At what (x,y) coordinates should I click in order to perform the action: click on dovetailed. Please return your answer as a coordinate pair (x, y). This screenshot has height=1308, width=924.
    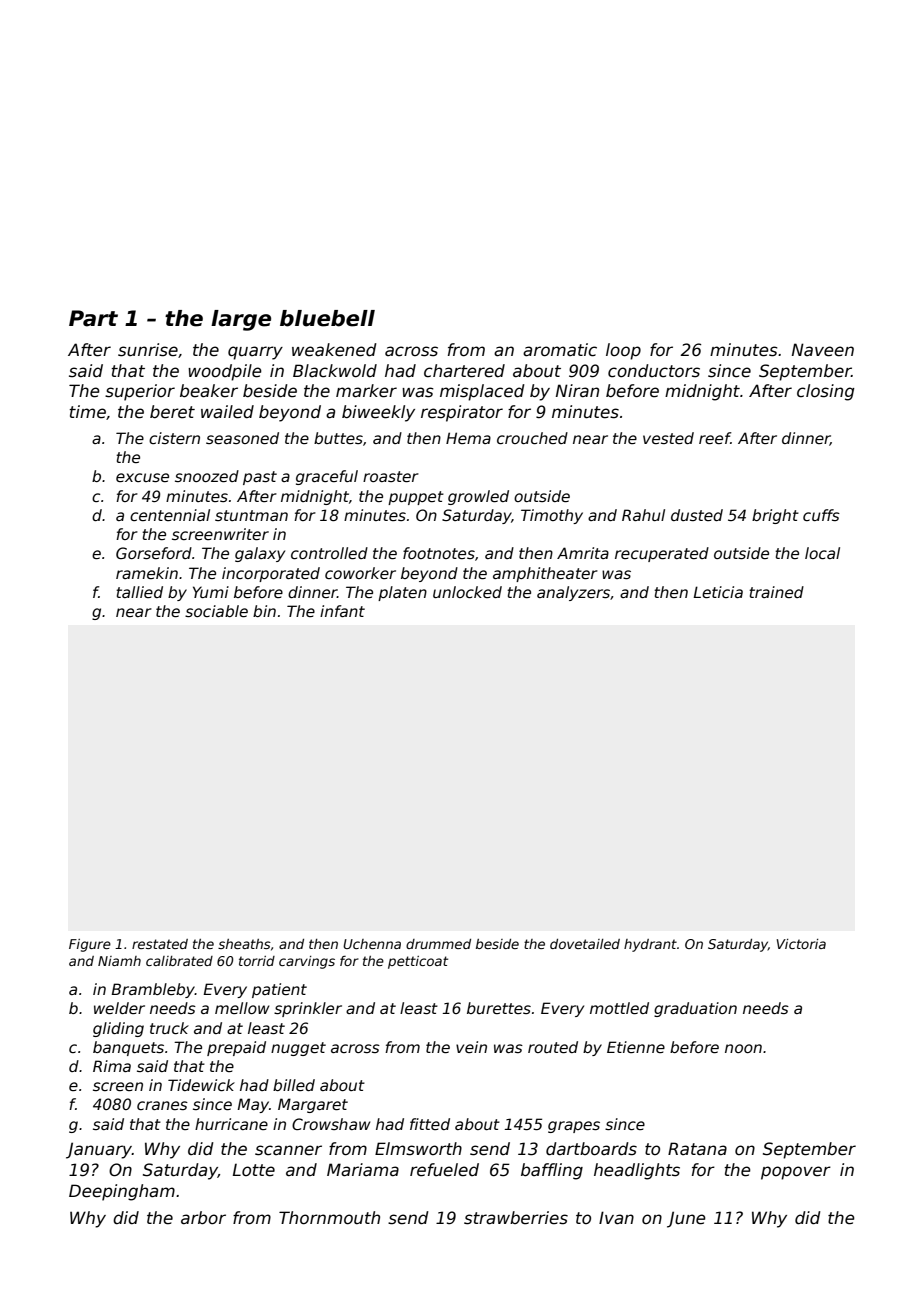
    Looking at the image, I should click on (585, 944).
